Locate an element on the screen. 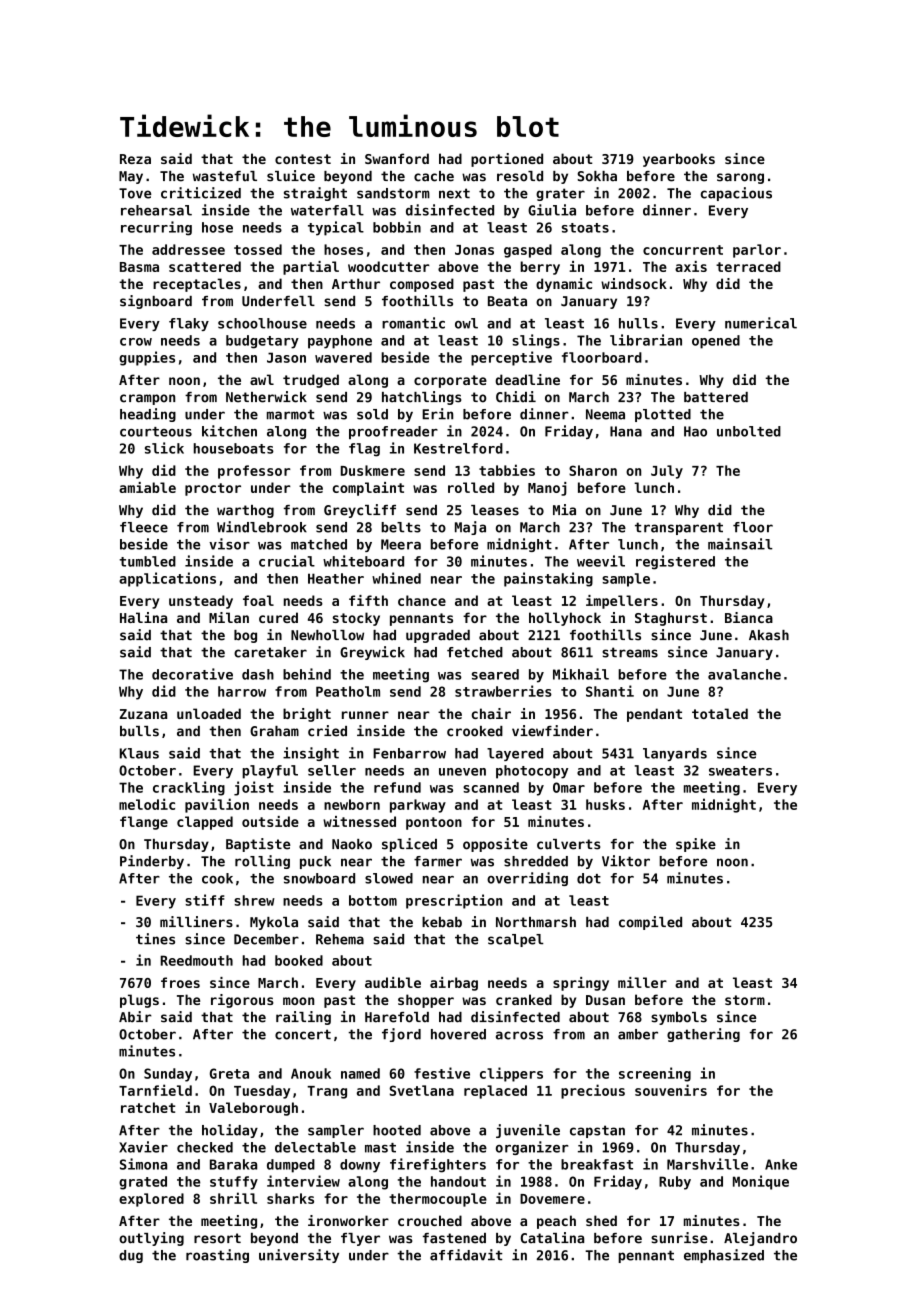  Omar is located at coordinates (569, 787).
